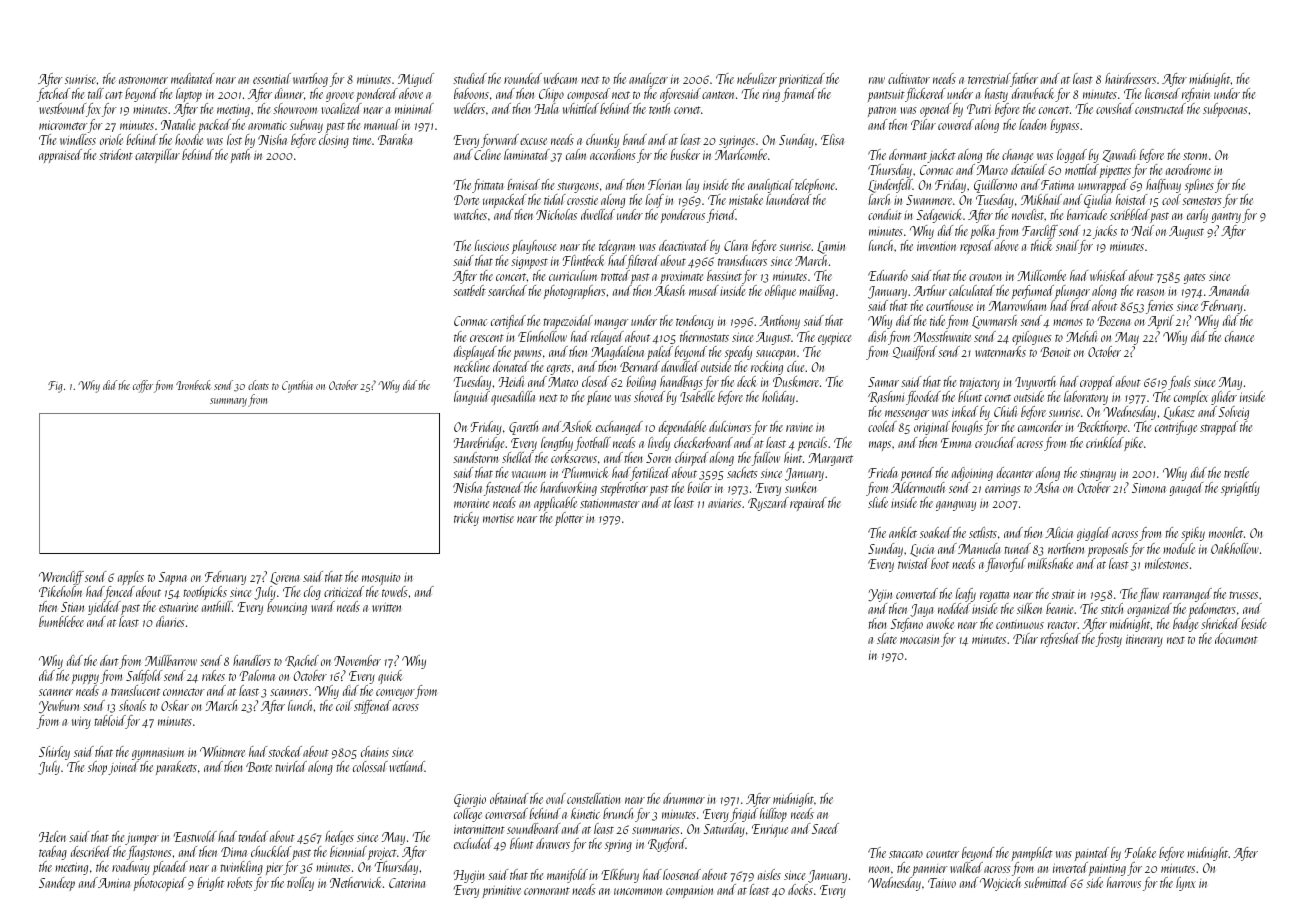 The image size is (1308, 924). I want to click on plotter, so click(569, 519).
